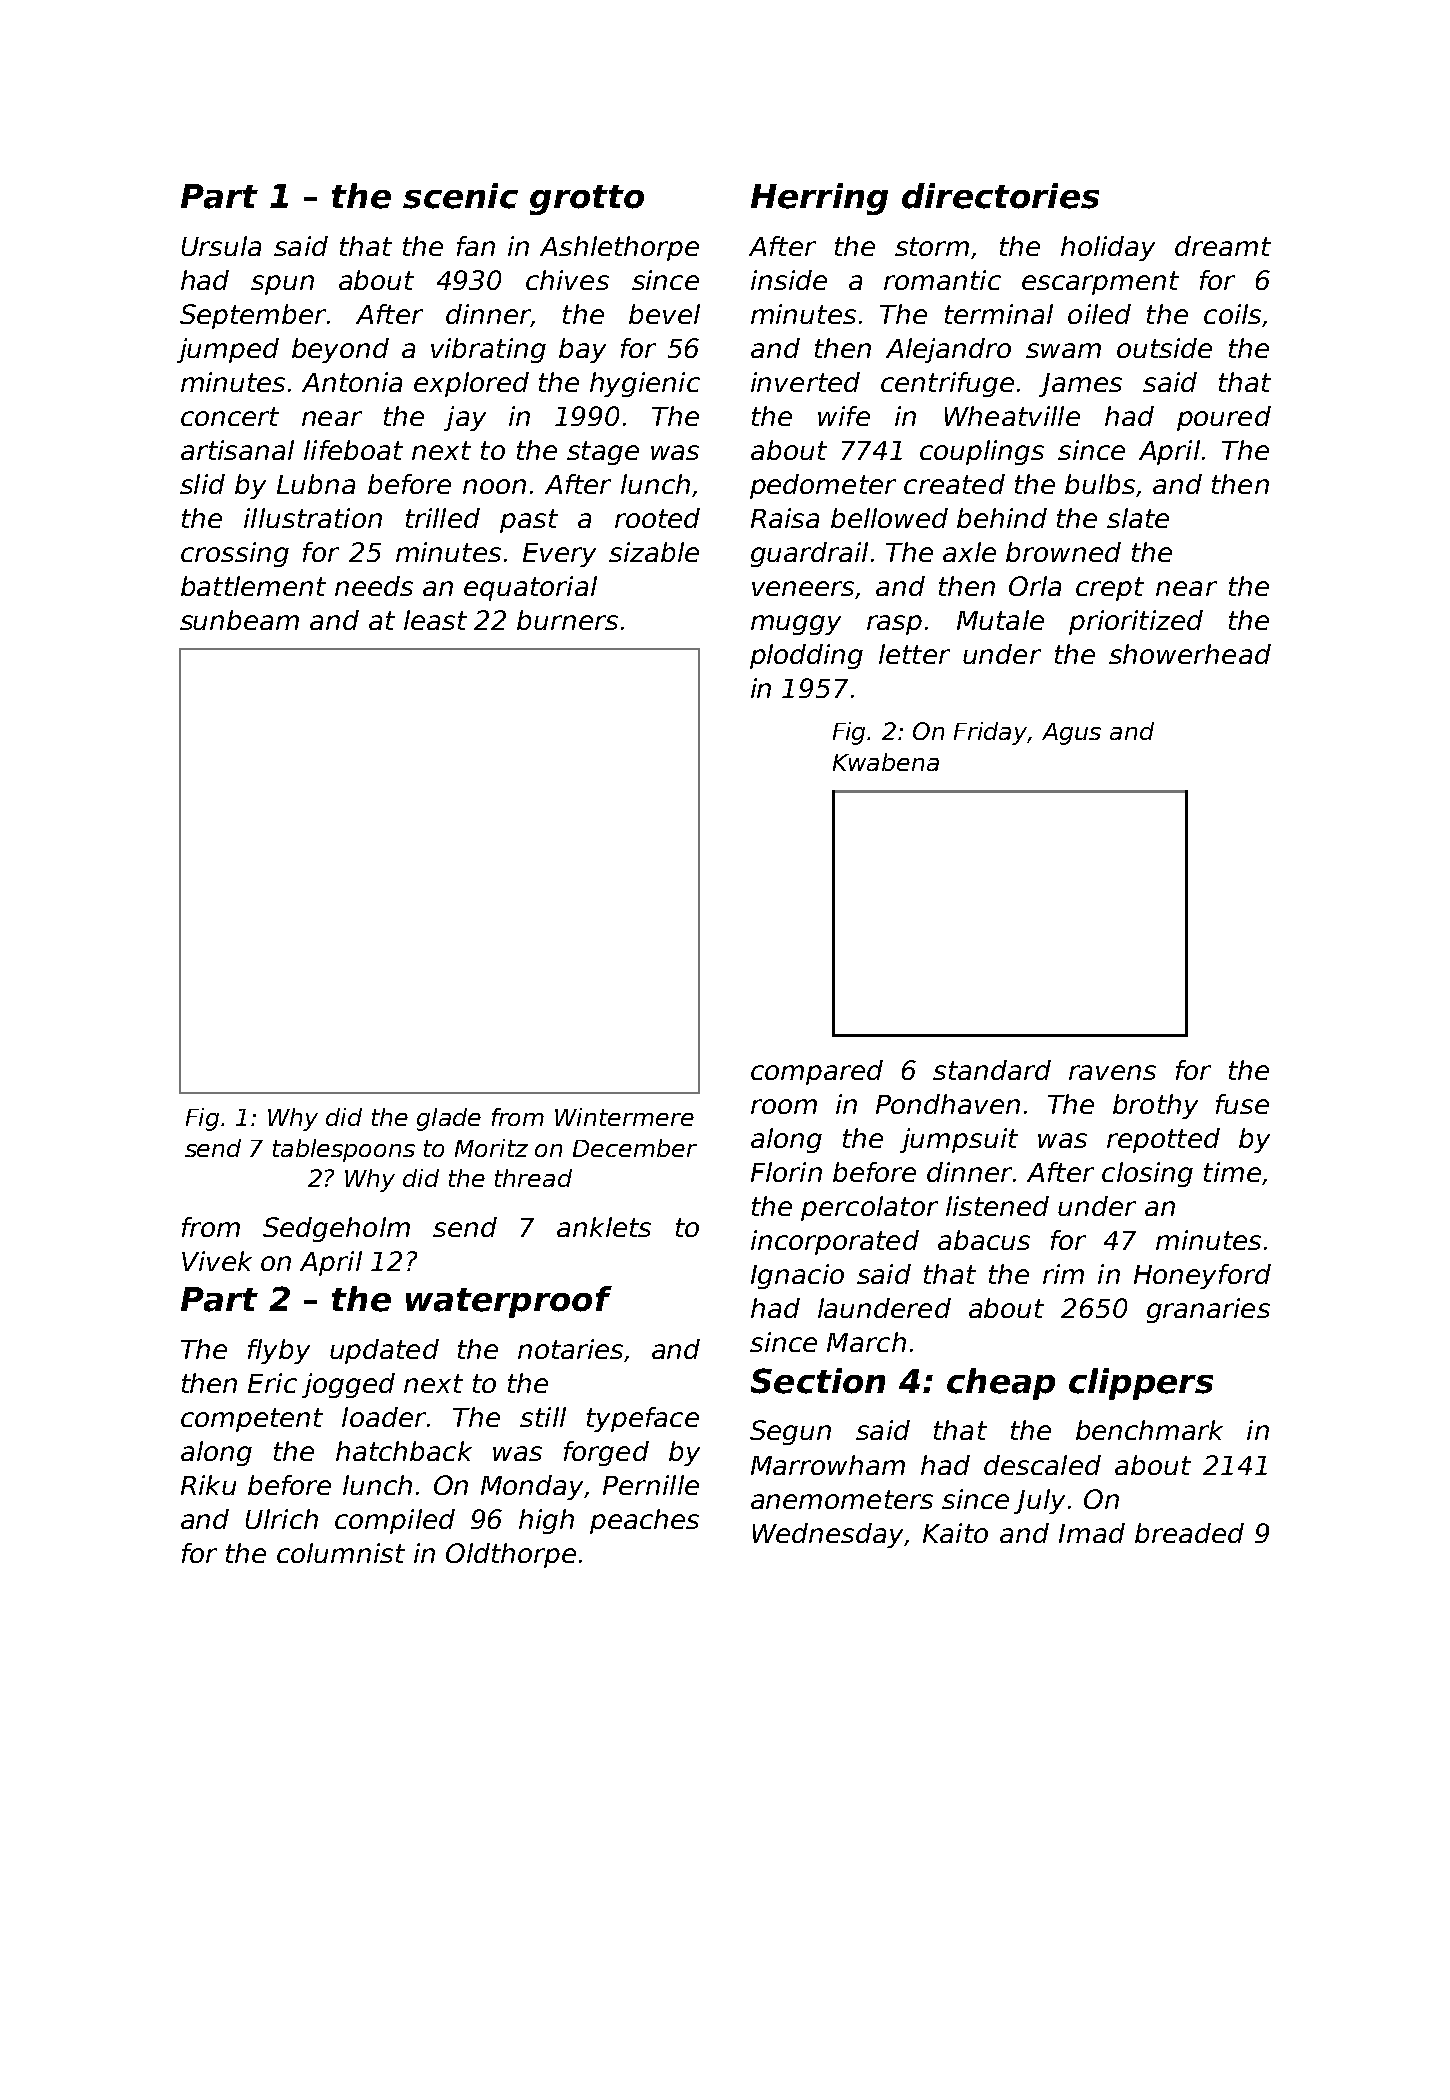 This document has width=1450, height=2100. I want to click on storm, so click(932, 246).
